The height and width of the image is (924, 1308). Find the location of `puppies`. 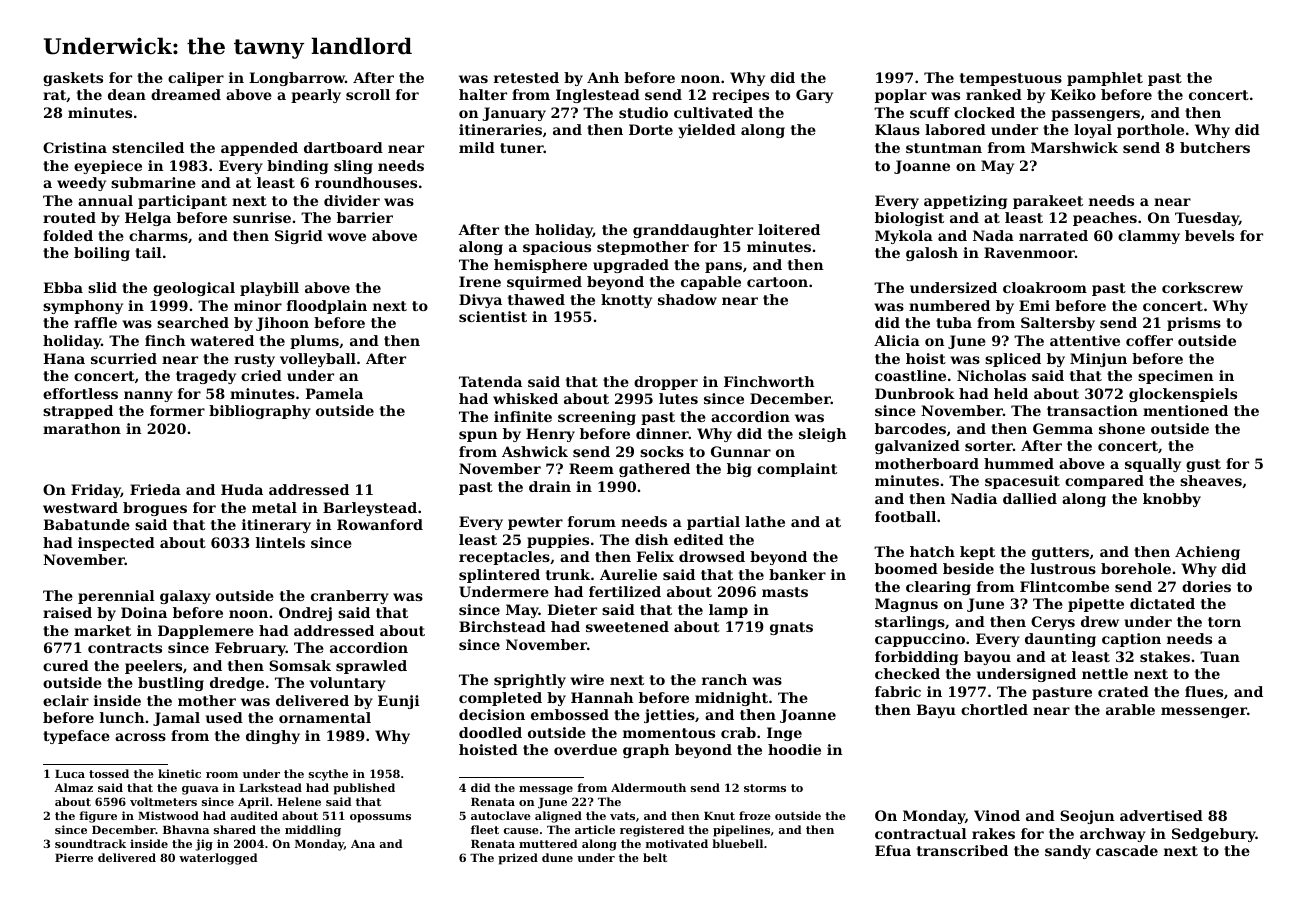

puppies is located at coordinates (558, 541).
